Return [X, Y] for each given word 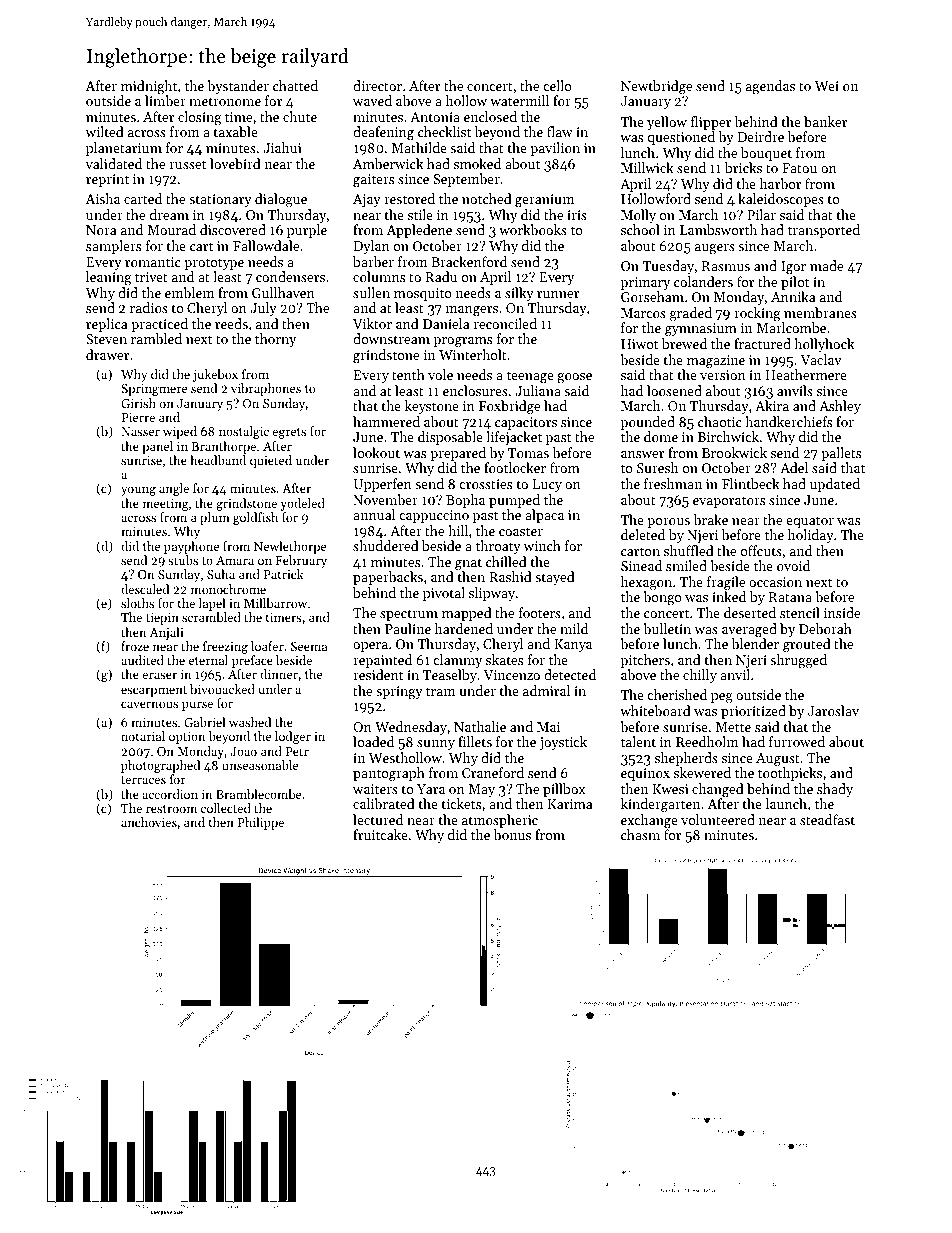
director [377, 85]
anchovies [149, 822]
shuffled [689, 550]
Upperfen [382, 485]
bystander [238, 87]
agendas [770, 87]
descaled [145, 589]
